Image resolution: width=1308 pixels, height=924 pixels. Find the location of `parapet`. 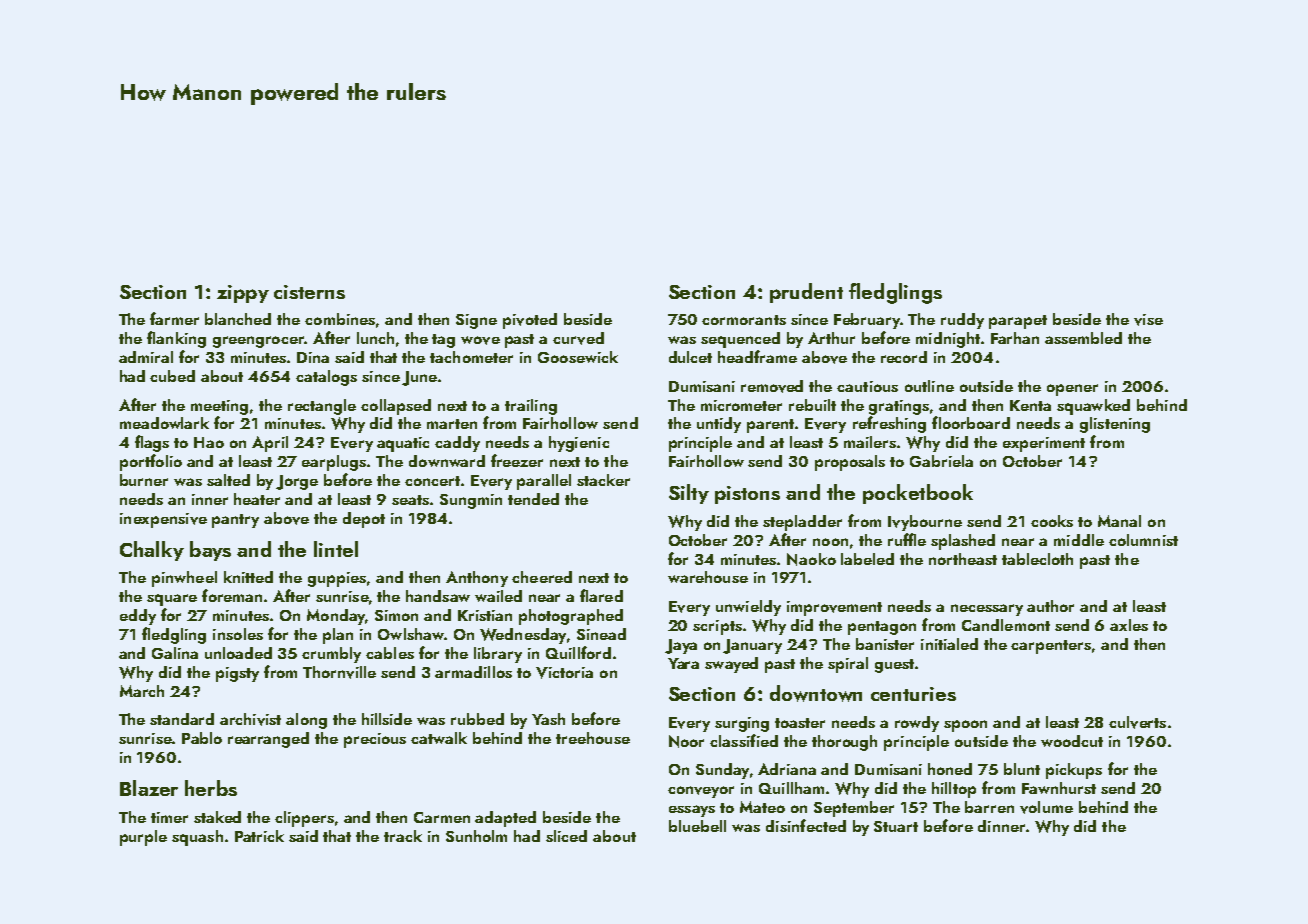

parapet is located at coordinates (1018, 322).
